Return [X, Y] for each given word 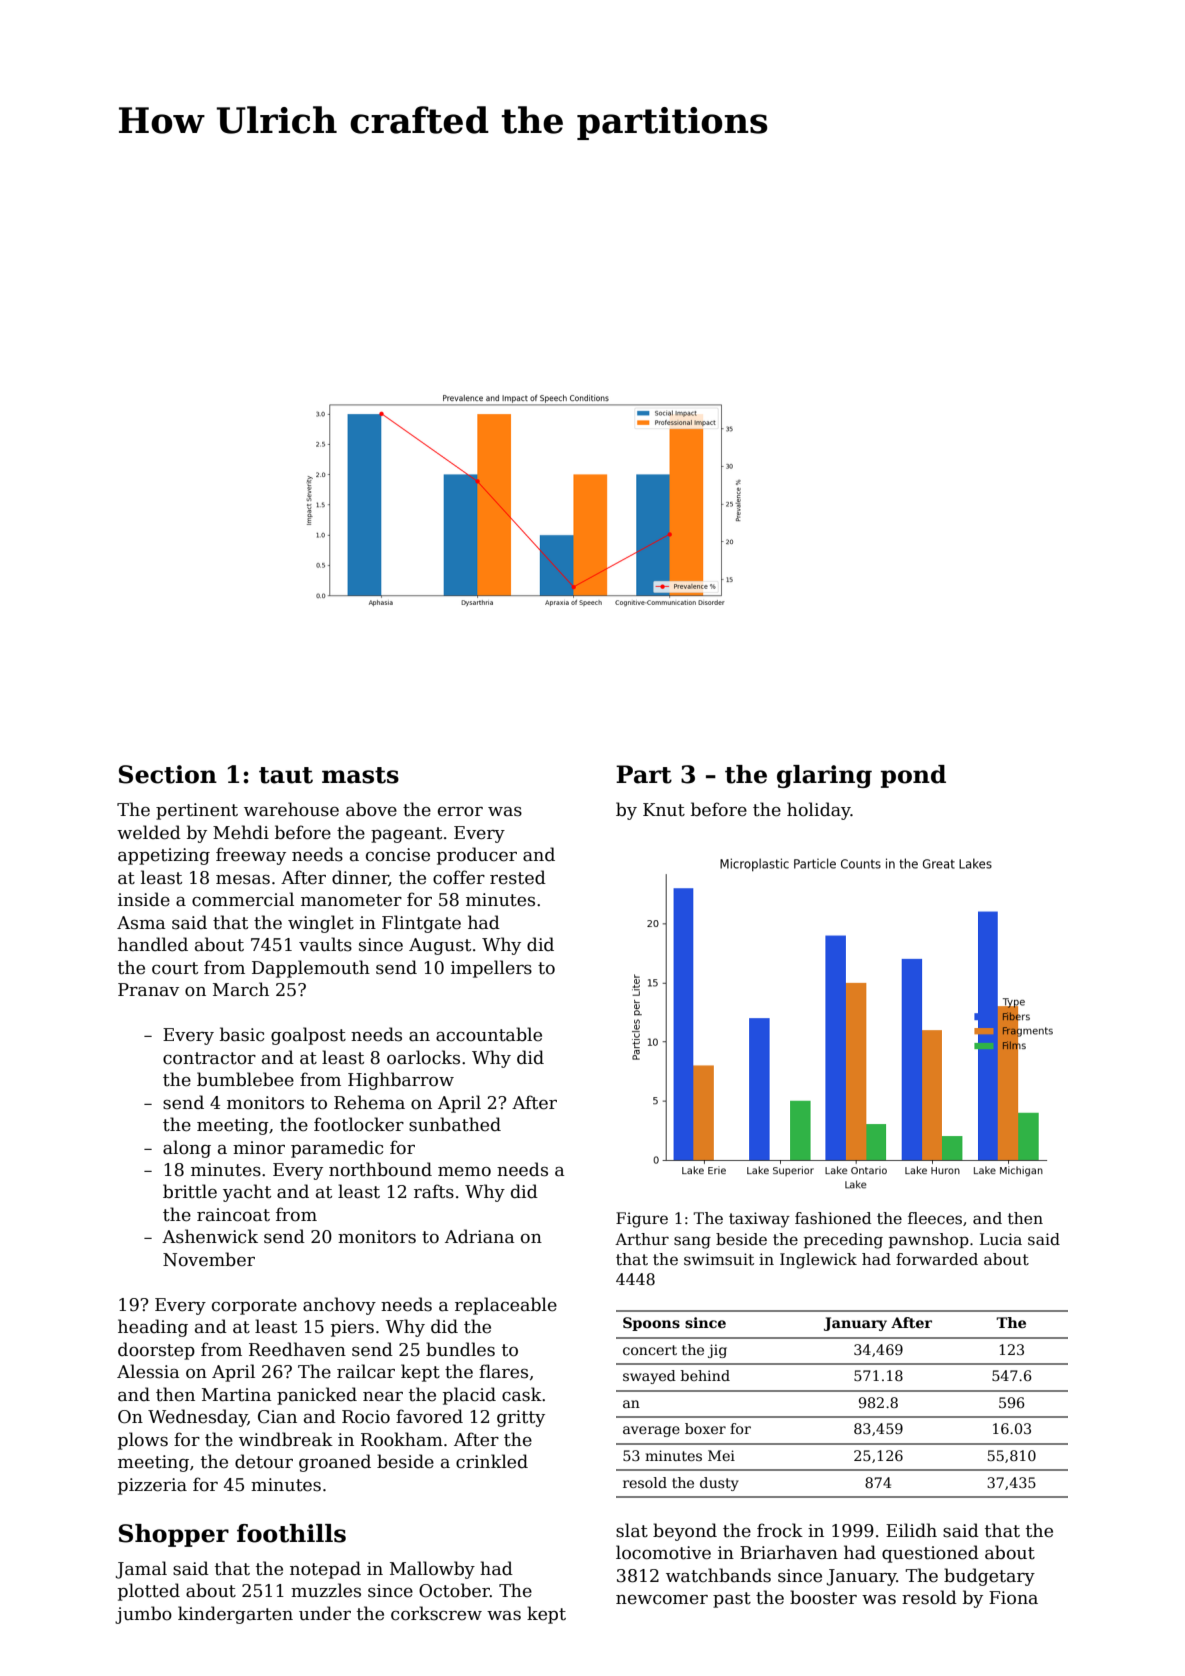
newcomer [662, 1600]
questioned [930, 1554]
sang [692, 1242]
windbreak [286, 1439]
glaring [824, 776]
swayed [649, 1377]
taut [286, 775]
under [325, 1613]
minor [259, 1148]
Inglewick [818, 1261]
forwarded [937, 1259]
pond [913, 776]
